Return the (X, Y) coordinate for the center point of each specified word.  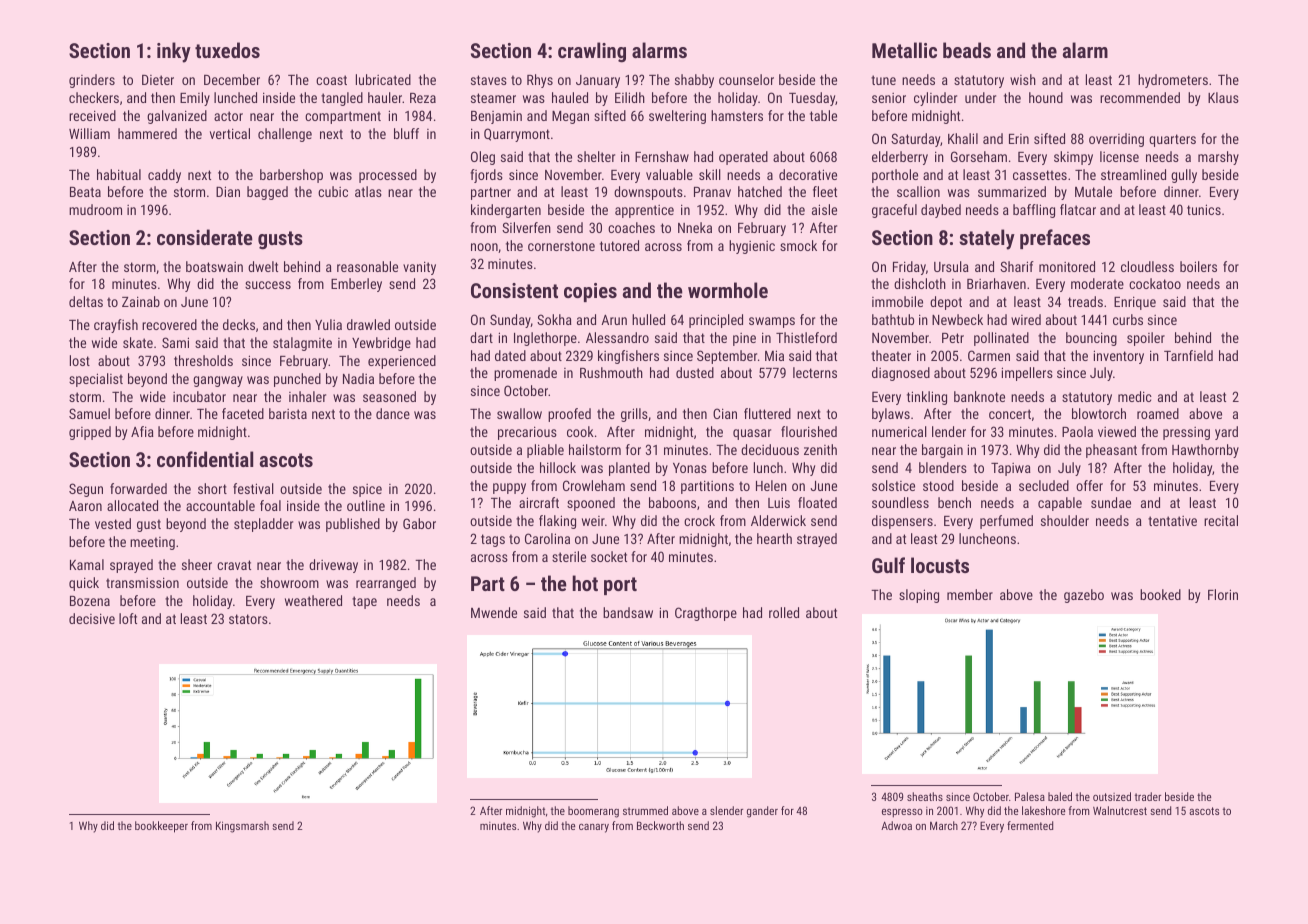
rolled (784, 612)
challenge (285, 135)
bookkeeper (161, 827)
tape (364, 602)
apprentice (644, 211)
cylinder (935, 99)
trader (1148, 796)
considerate (205, 237)
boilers (1198, 266)
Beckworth (660, 825)
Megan (570, 117)
